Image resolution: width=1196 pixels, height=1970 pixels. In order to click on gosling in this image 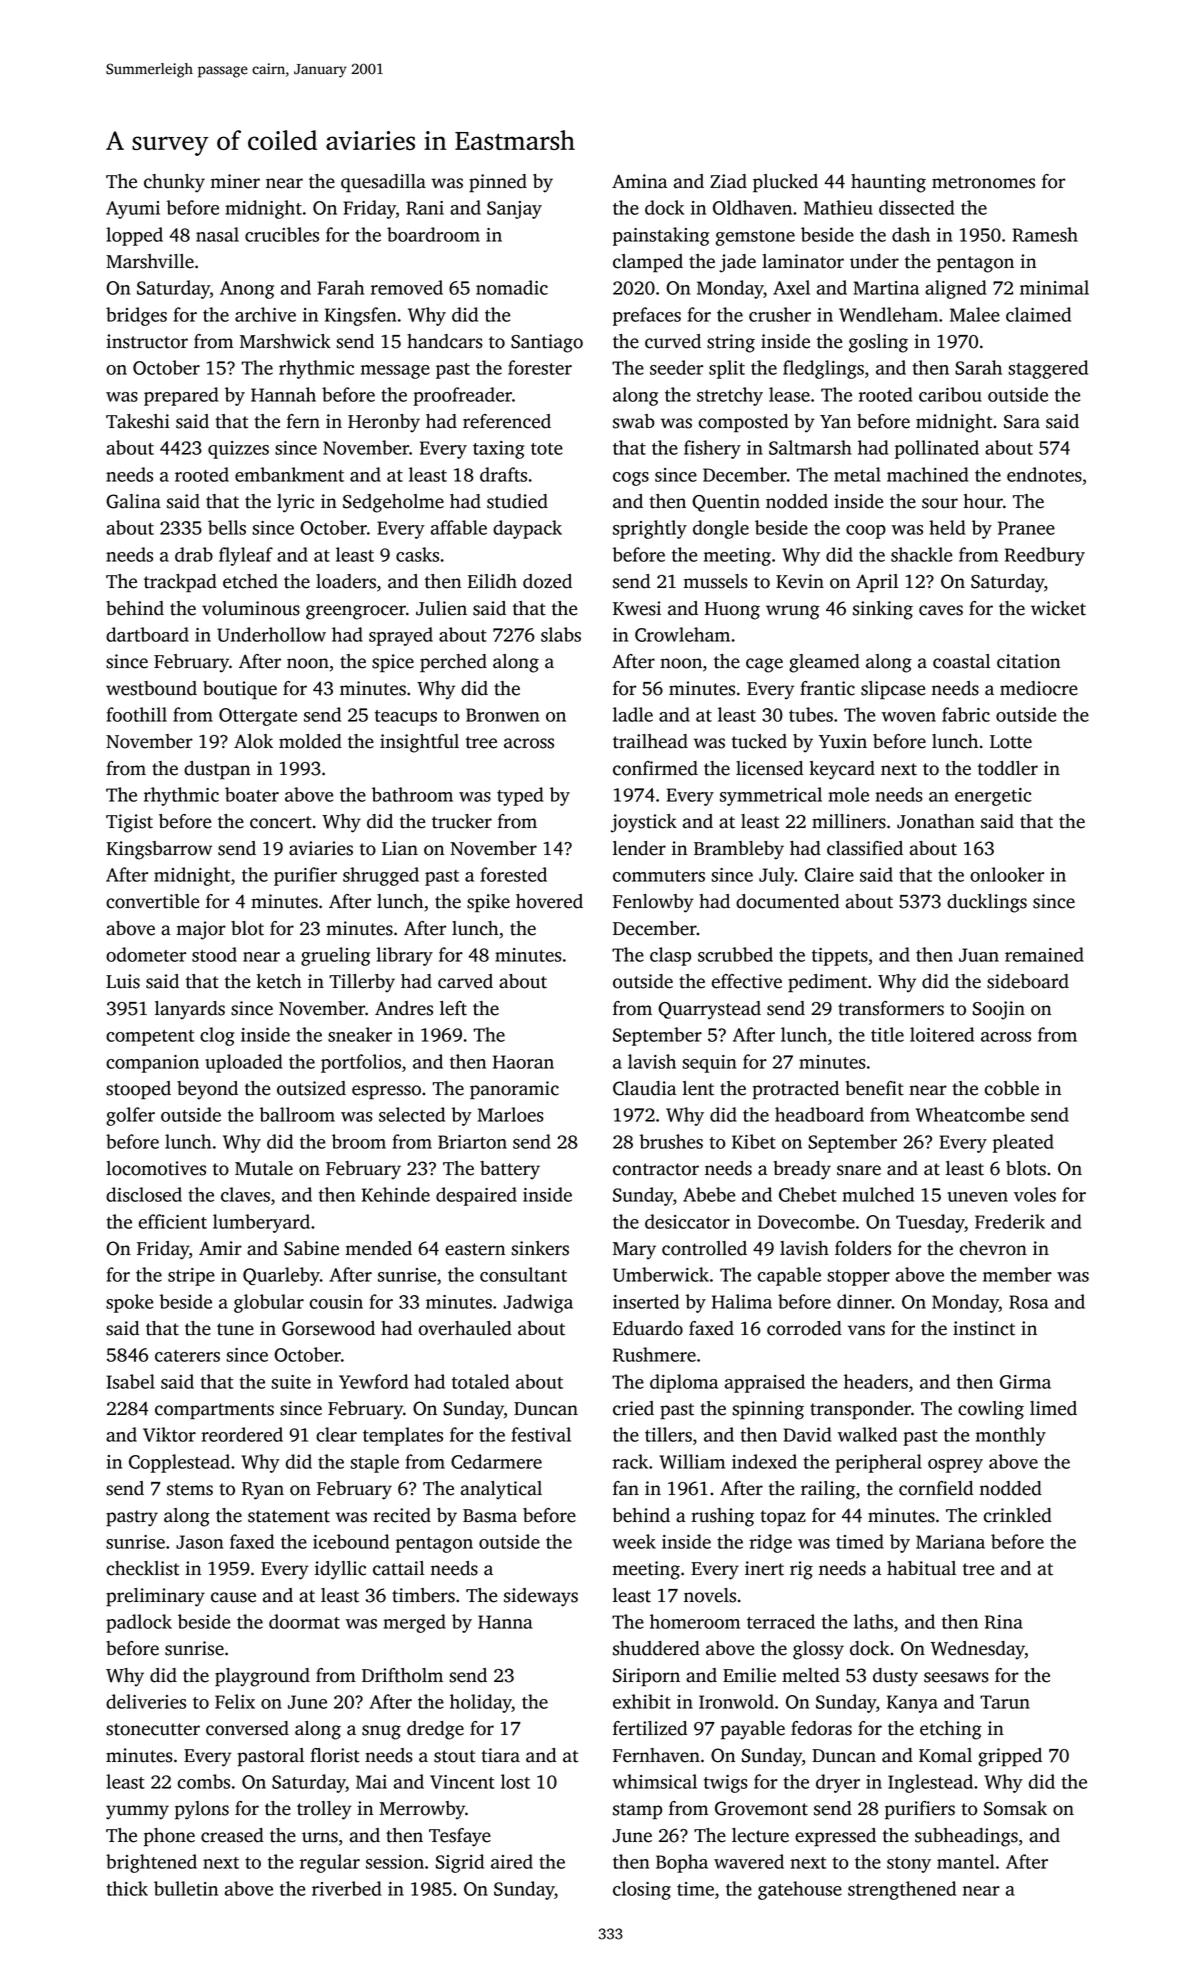, I will do `click(878, 343)`.
